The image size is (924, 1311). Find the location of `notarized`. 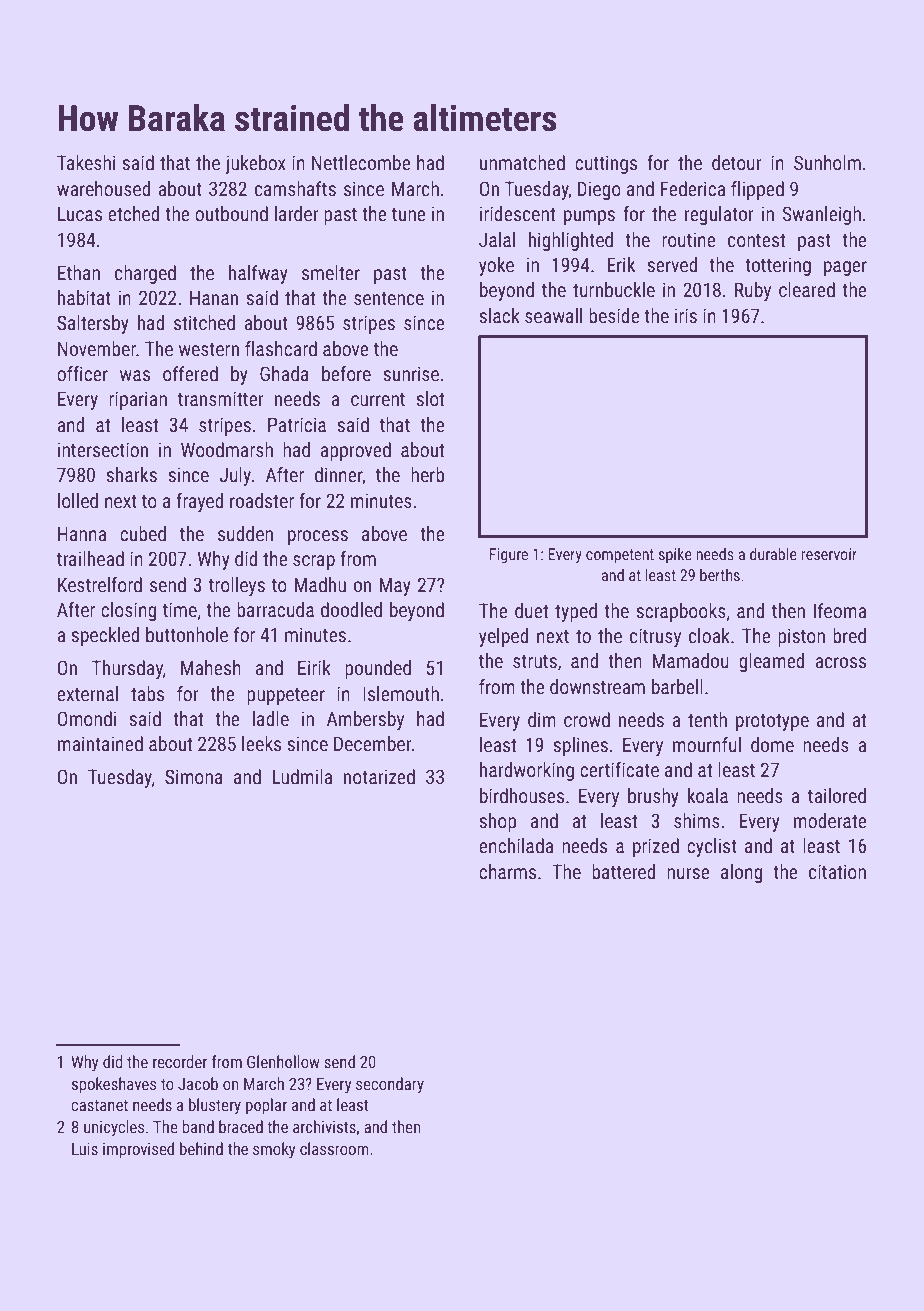

notarized is located at coordinates (379, 776).
